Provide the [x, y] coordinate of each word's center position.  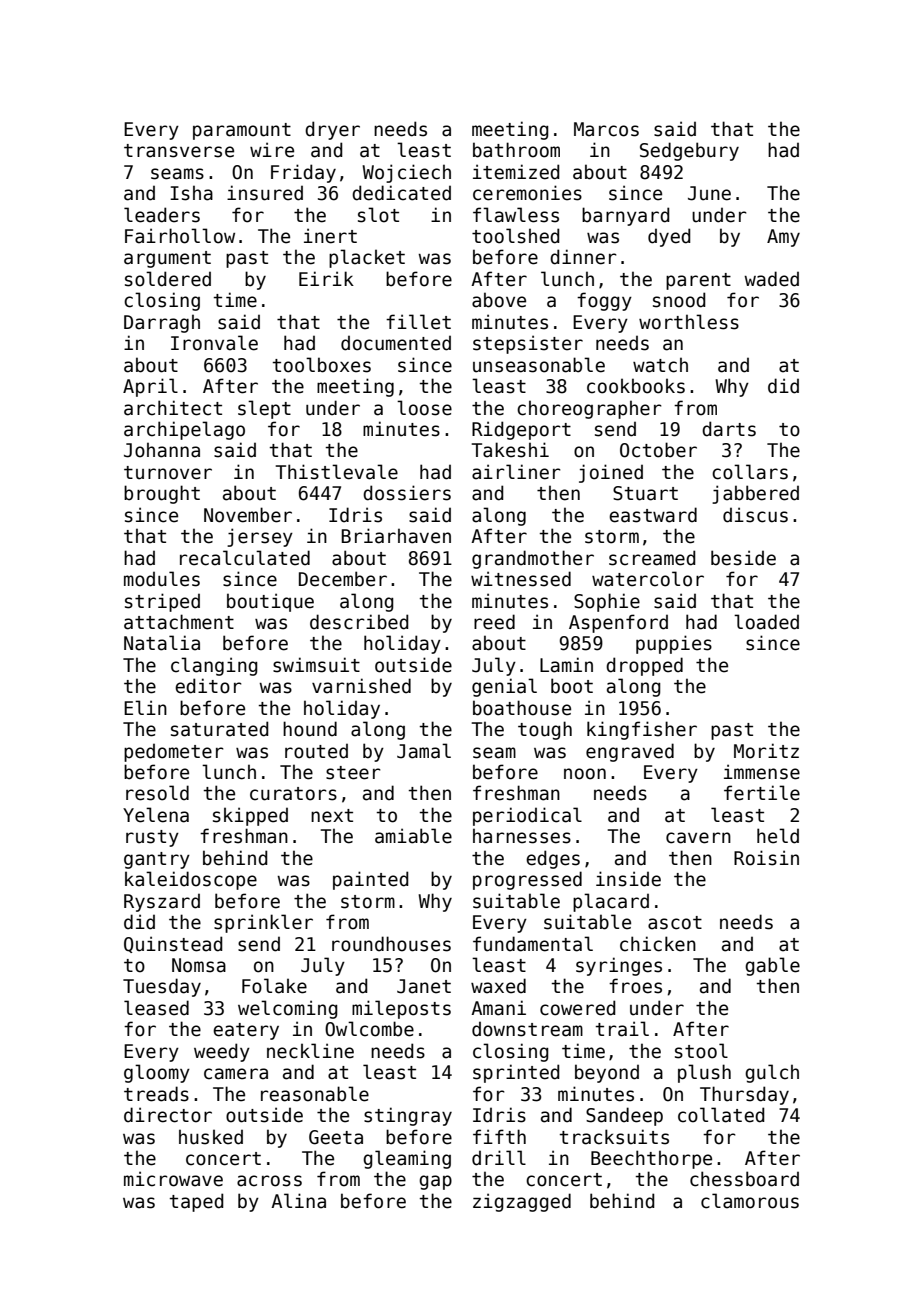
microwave [173, 1179]
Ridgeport [521, 430]
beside [743, 558]
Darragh [162, 323]
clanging [214, 666]
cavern [698, 838]
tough [545, 730]
